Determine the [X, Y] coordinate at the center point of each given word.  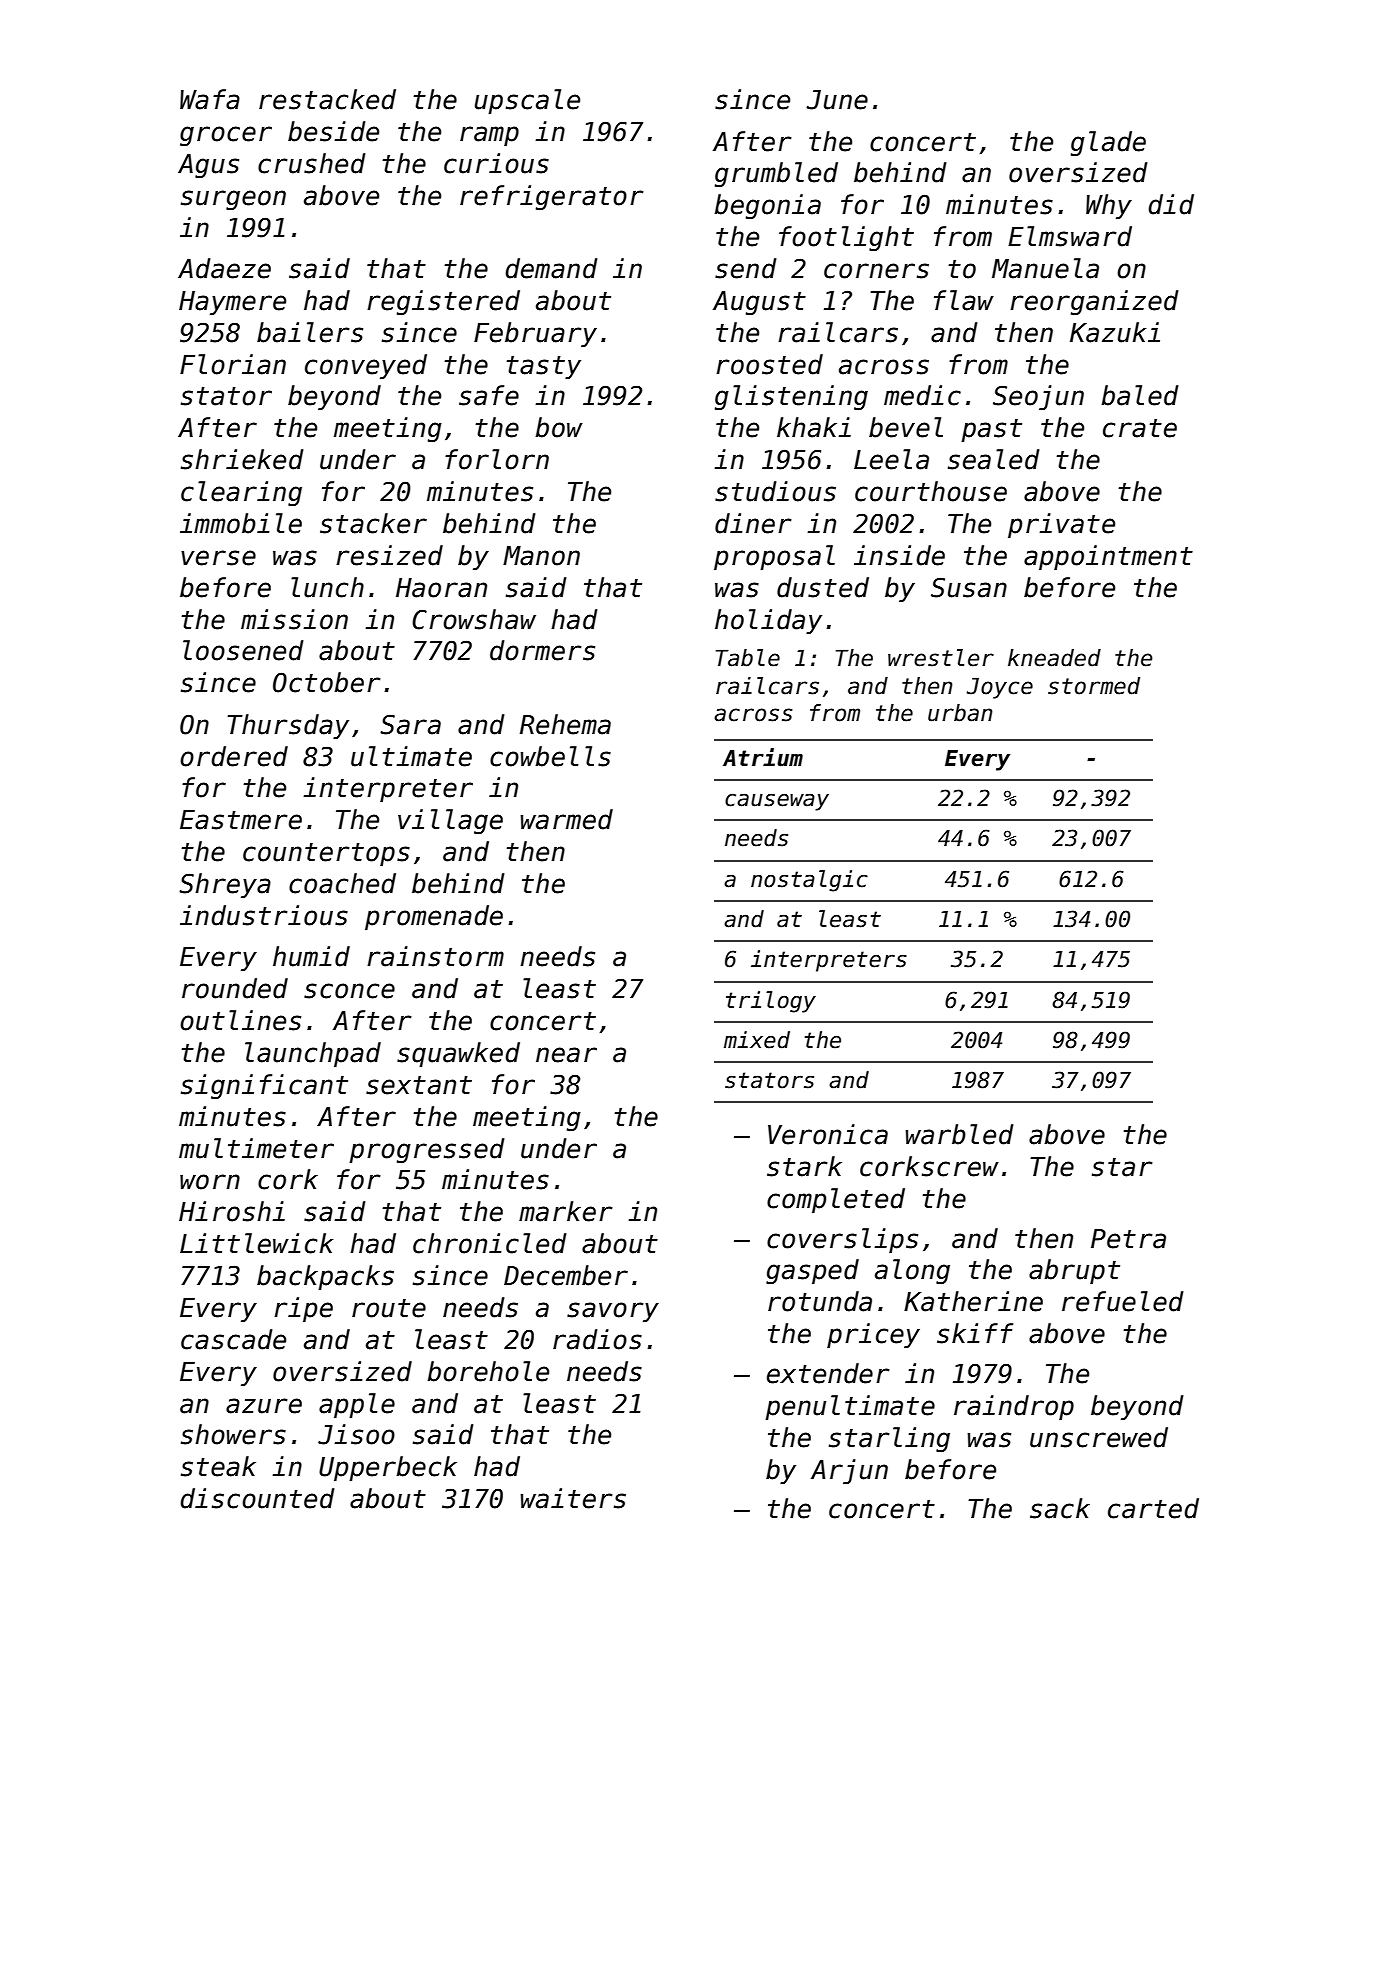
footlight [846, 238]
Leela [891, 459]
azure [264, 1406]
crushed [312, 163]
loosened [243, 650]
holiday [768, 621]
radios [597, 1339]
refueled [1123, 1301]
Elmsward [1070, 236]
